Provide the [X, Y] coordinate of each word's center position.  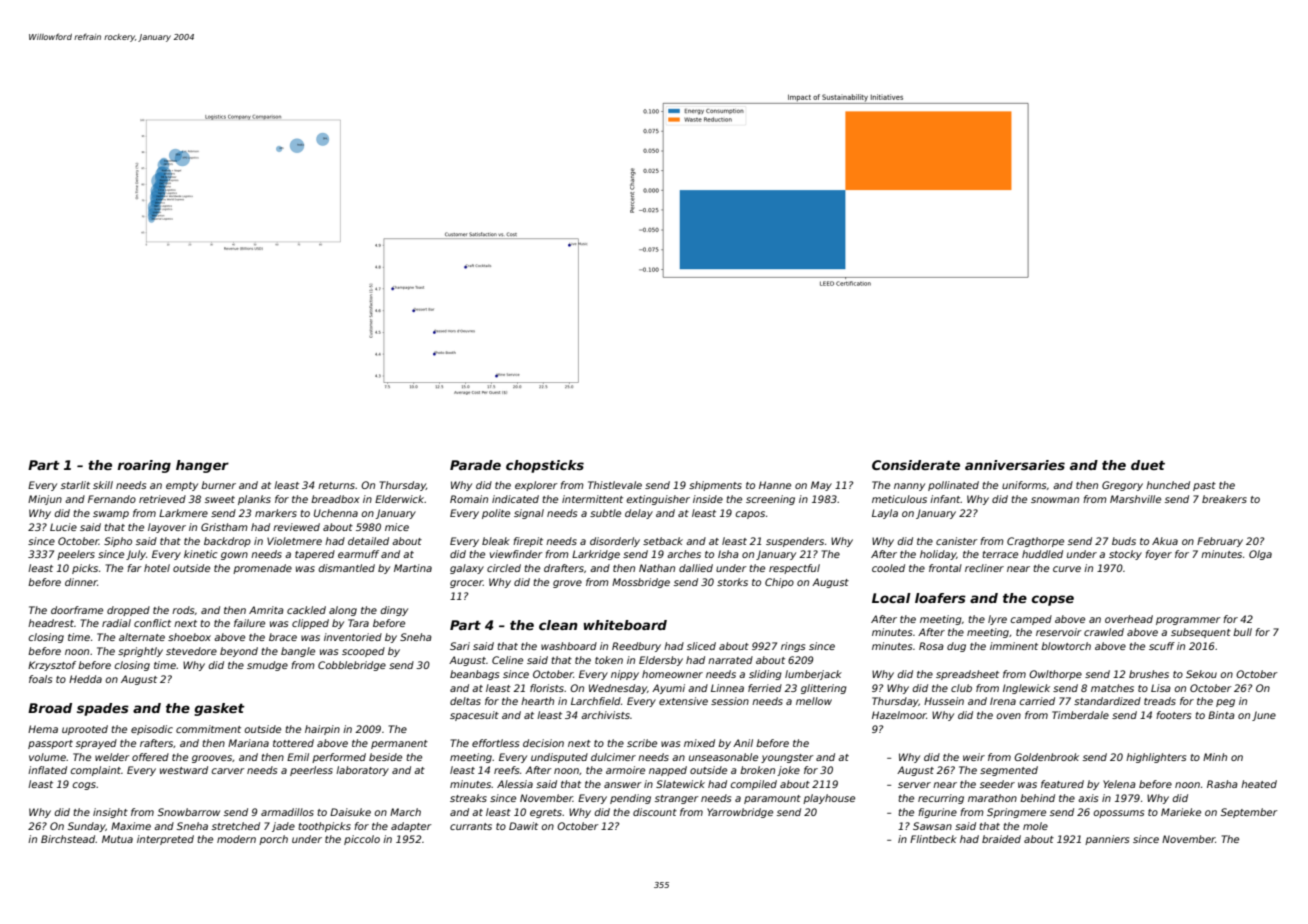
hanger [202, 466]
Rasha [1222, 784]
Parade [475, 465]
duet [1148, 465]
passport [50, 744]
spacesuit [474, 716]
